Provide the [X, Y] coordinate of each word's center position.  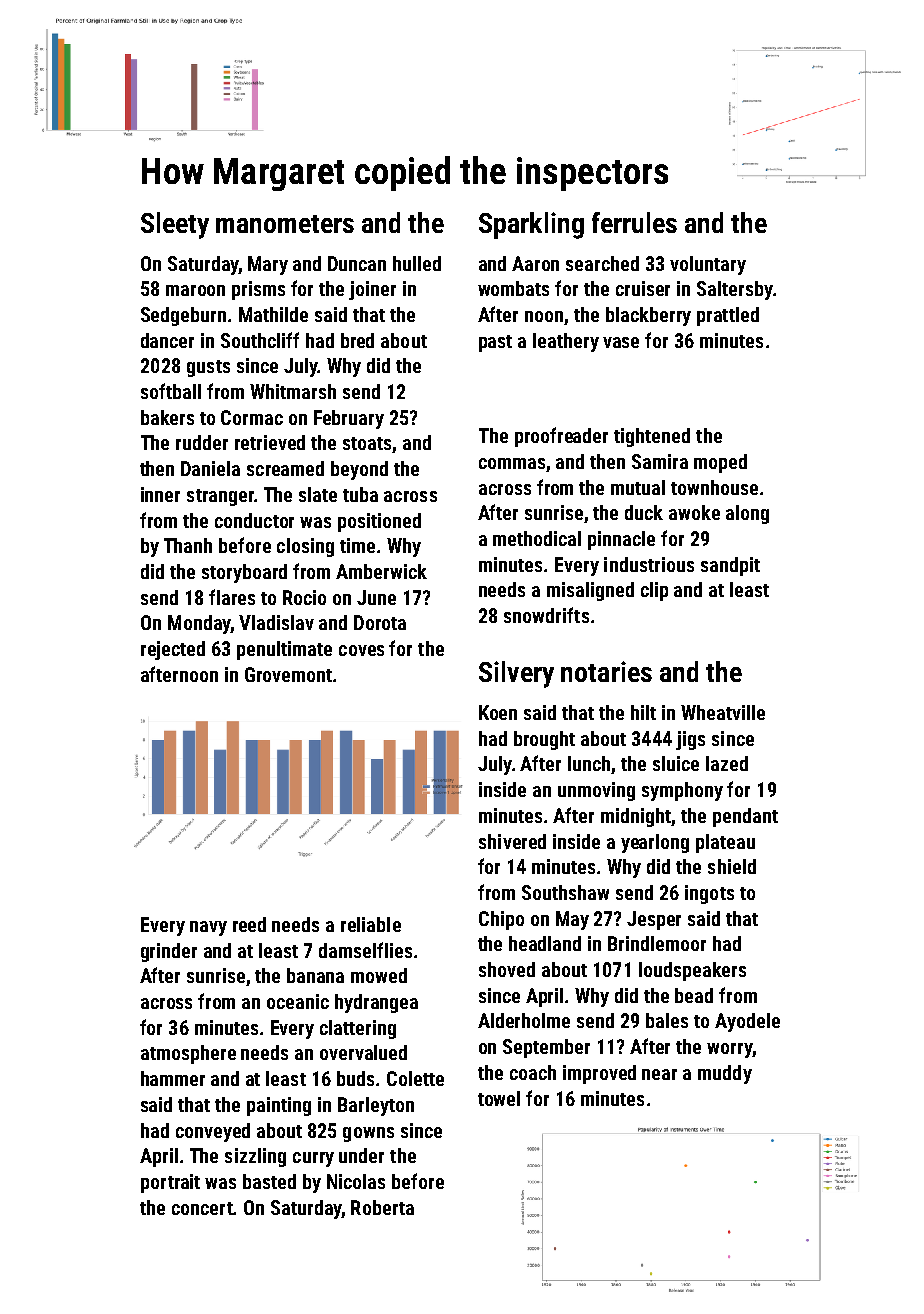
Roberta [382, 1207]
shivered [512, 841]
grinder [169, 952]
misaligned [590, 591]
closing [305, 547]
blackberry [648, 316]
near [659, 1074]
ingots [709, 894]
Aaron [535, 263]
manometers [285, 224]
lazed [727, 763]
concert [202, 1208]
